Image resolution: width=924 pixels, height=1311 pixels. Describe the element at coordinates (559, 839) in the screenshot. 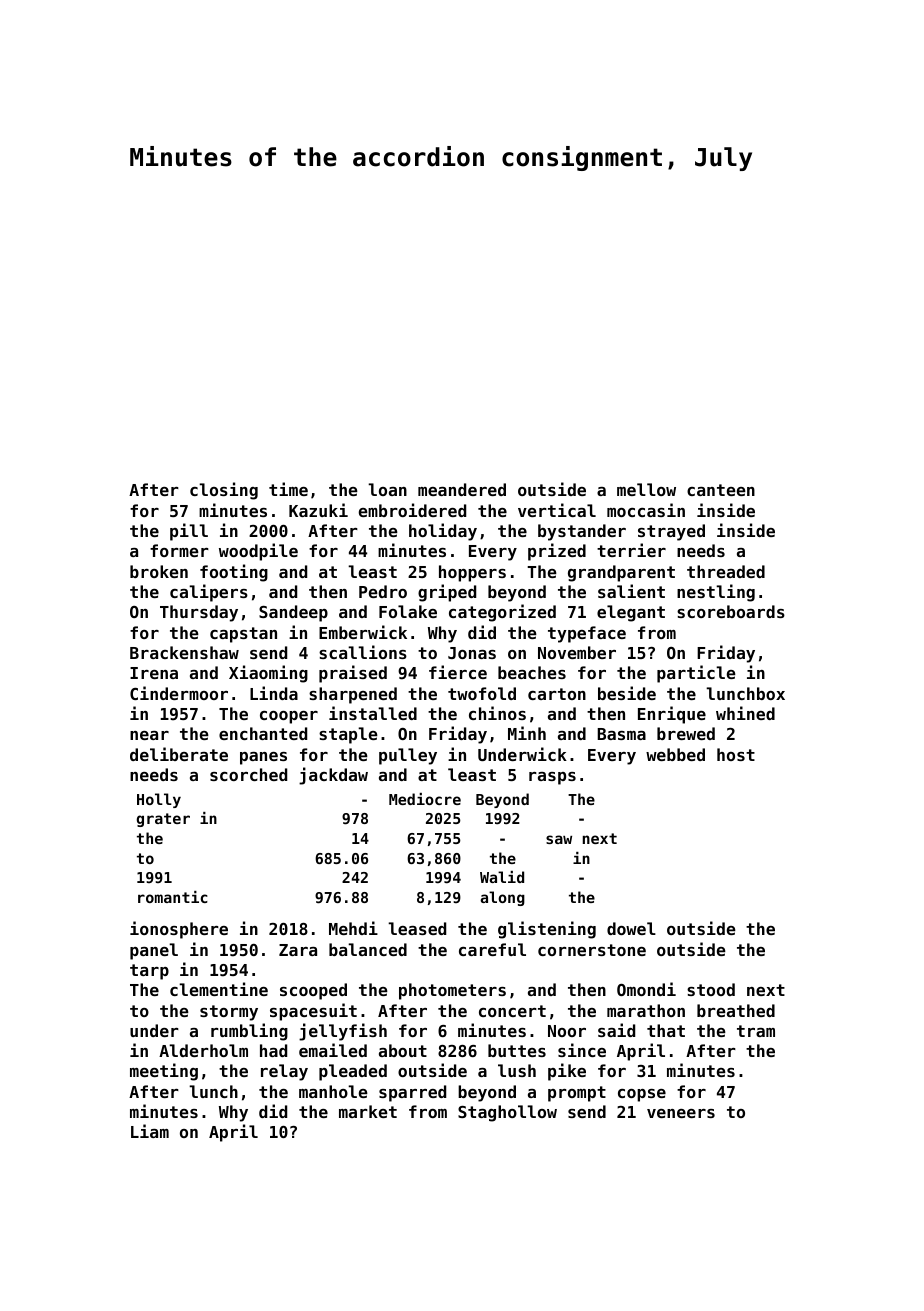

I see `saw` at that location.
